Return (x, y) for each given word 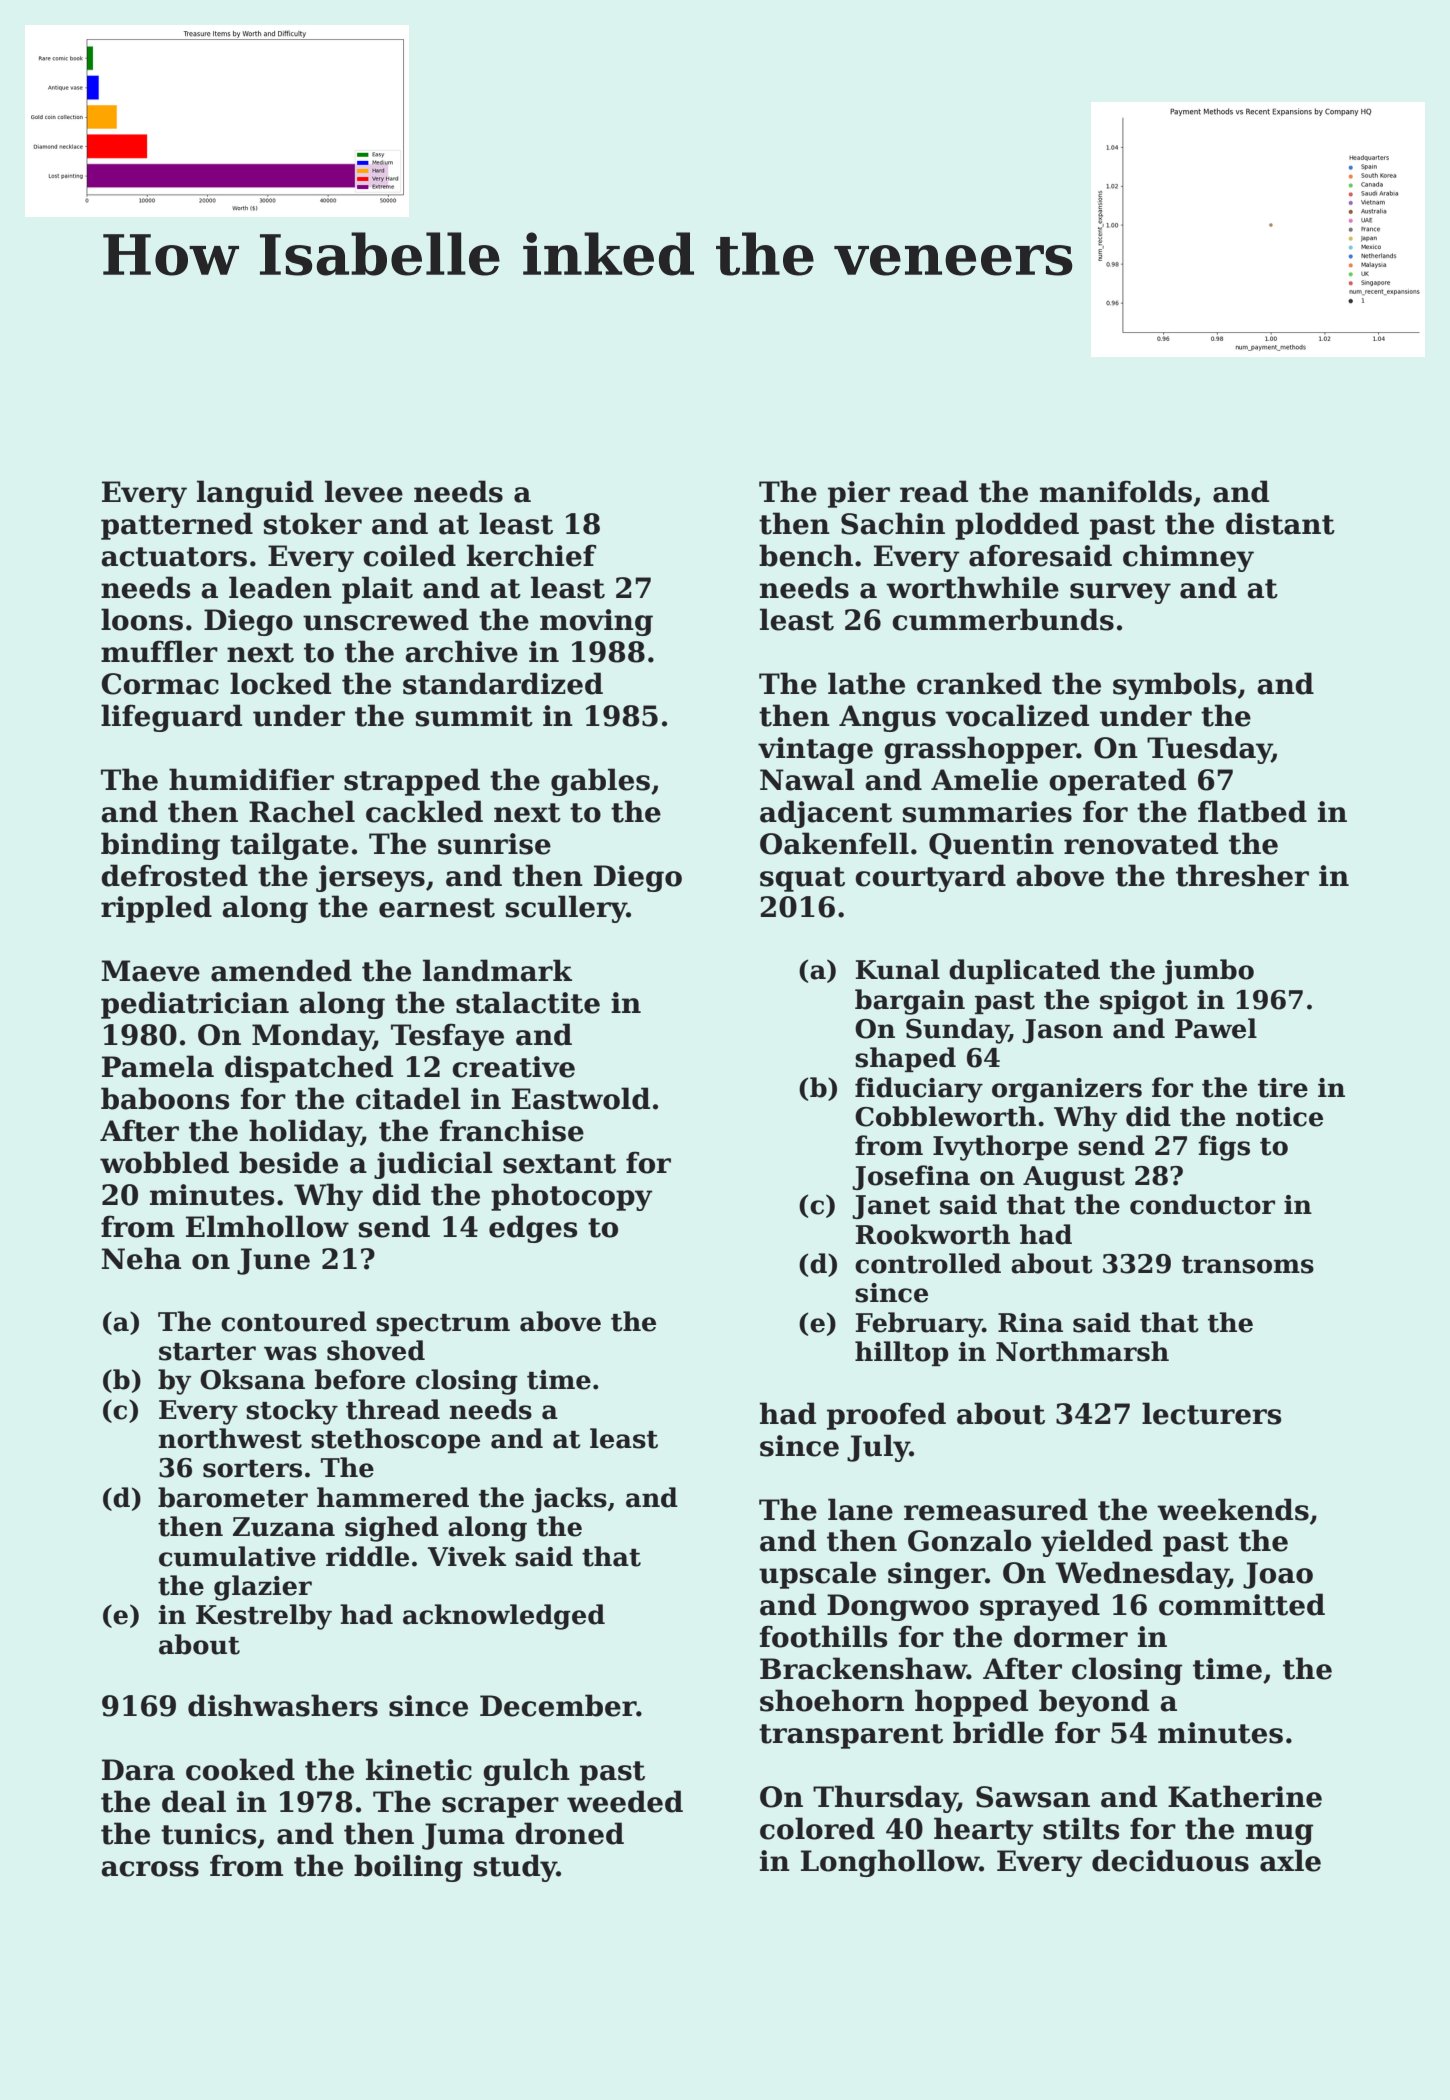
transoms (1248, 1265)
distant (1280, 523)
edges (533, 1229)
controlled (928, 1263)
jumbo (1208, 972)
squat (802, 879)
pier (859, 494)
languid (255, 494)
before (360, 1379)
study (515, 1868)
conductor (1202, 1204)
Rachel (302, 811)
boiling (408, 1868)
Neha (141, 1258)
